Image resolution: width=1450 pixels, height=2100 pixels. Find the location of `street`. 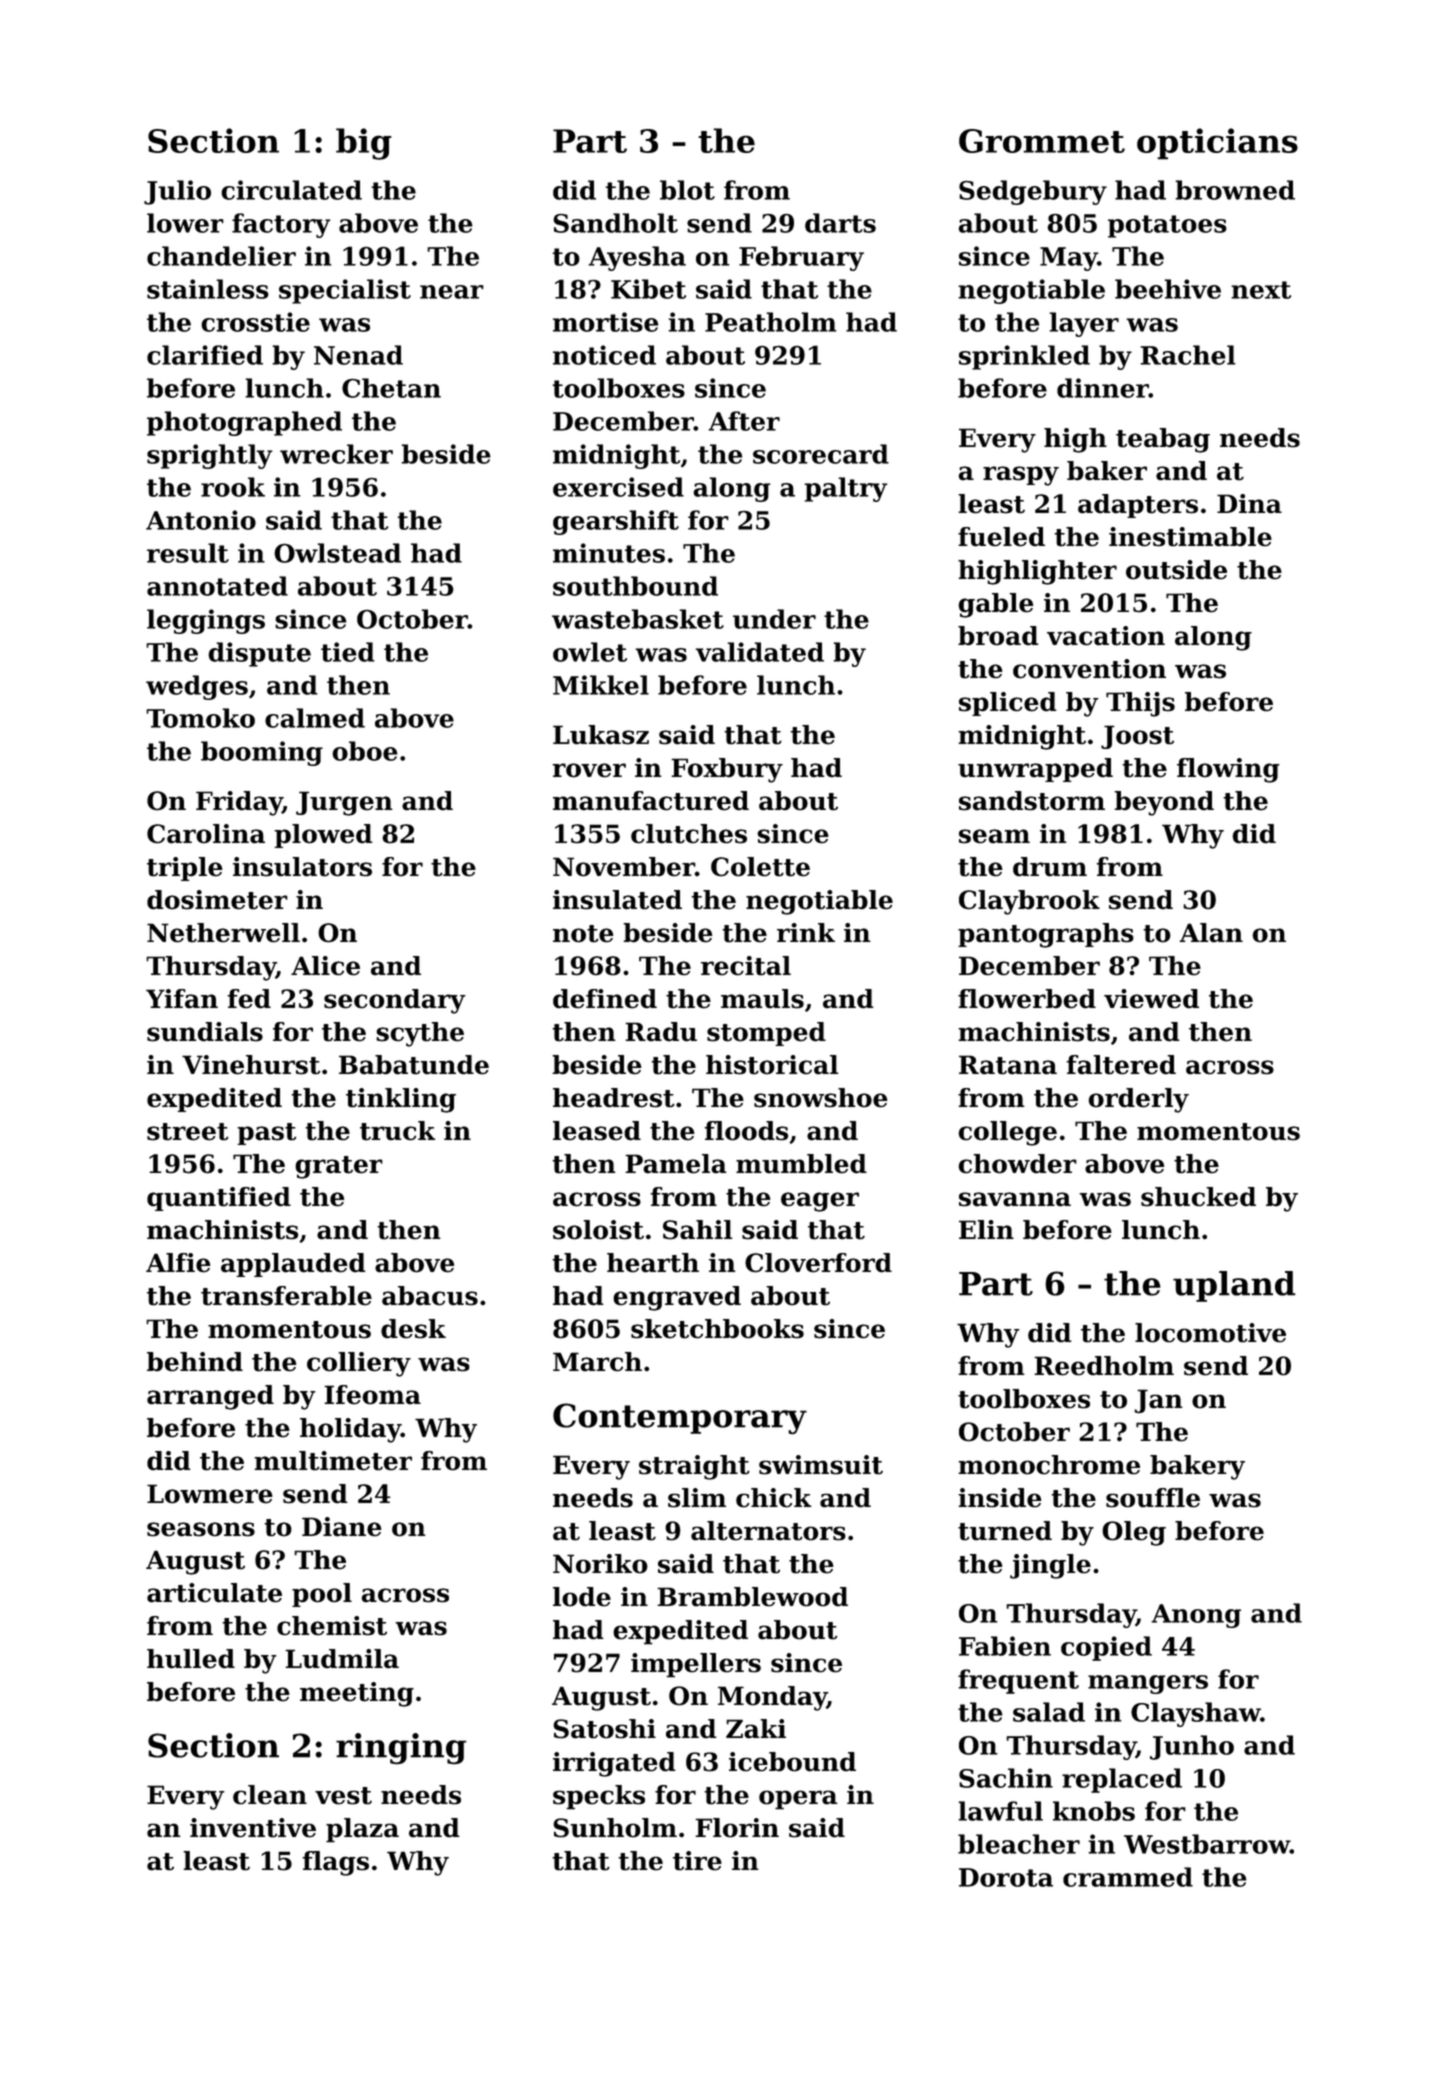

street is located at coordinates (187, 1132).
